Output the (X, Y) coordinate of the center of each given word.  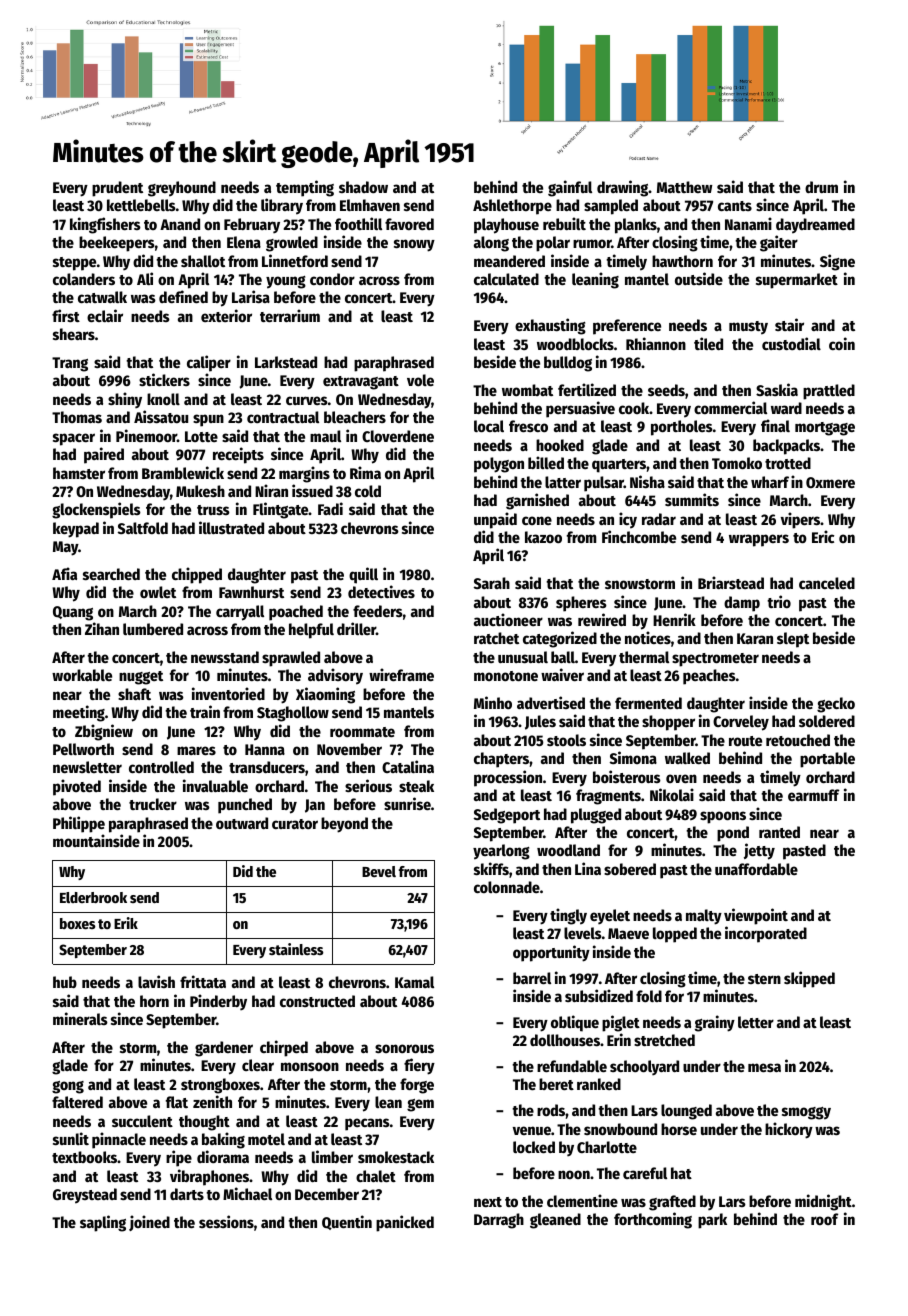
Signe (837, 262)
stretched (664, 1040)
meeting (79, 713)
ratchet (496, 638)
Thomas (77, 417)
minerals (80, 1018)
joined (149, 1223)
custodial (791, 343)
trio (779, 601)
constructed (317, 1001)
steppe (74, 264)
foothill (358, 223)
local (489, 426)
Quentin (347, 1222)
